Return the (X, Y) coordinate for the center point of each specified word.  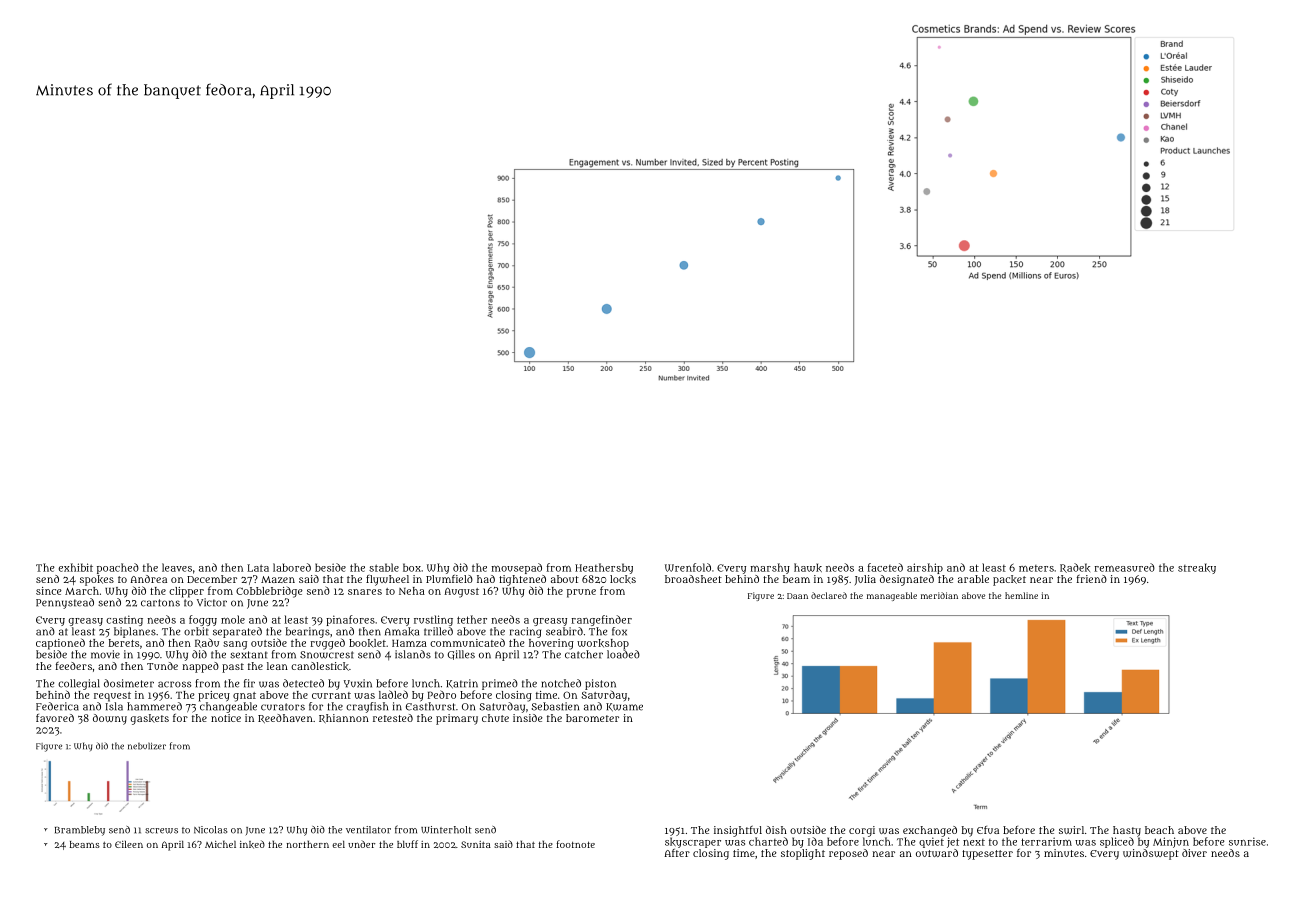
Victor (212, 602)
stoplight (803, 854)
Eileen (129, 844)
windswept (1151, 854)
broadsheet (693, 579)
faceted (885, 567)
